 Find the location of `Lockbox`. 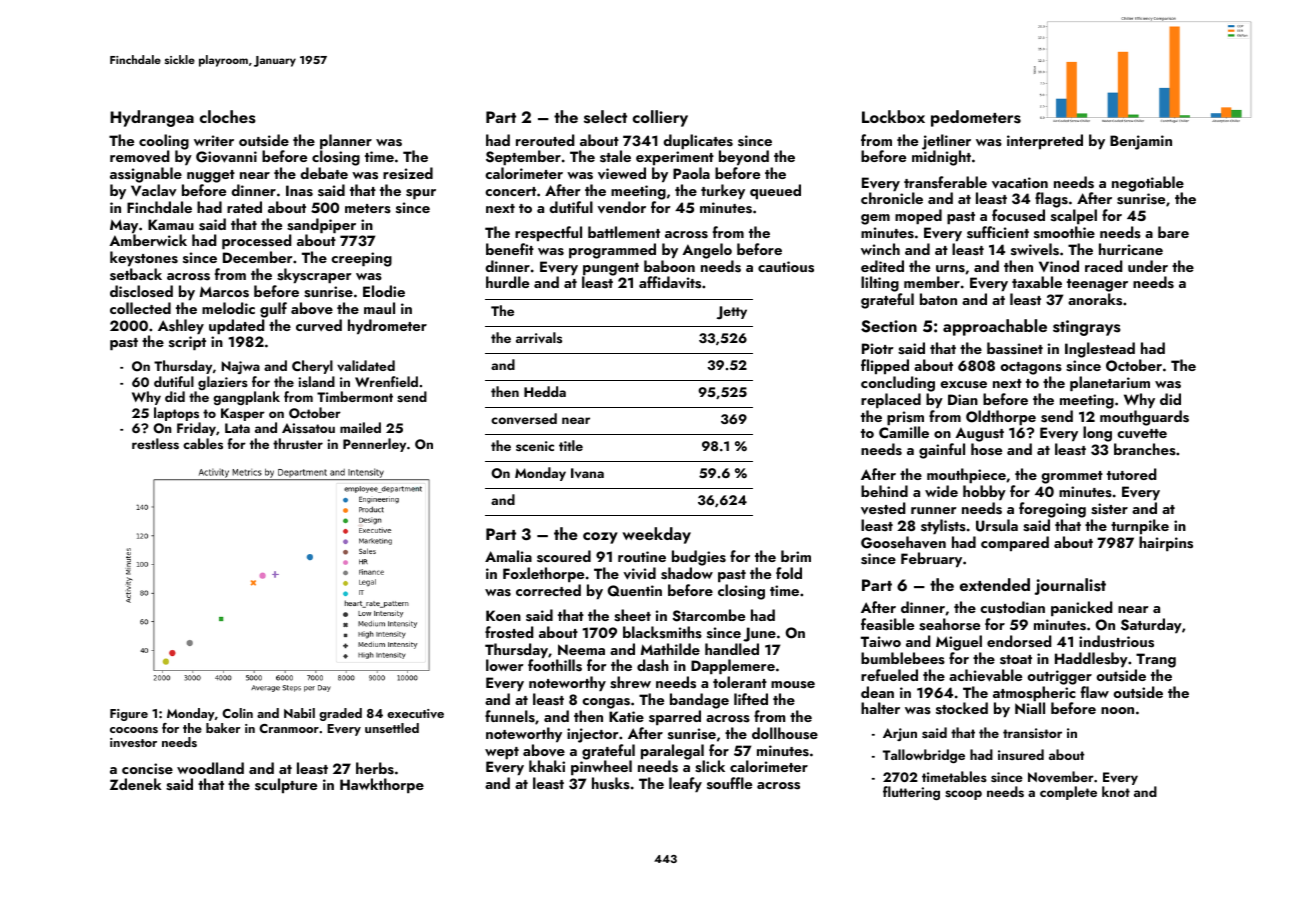

Lockbox is located at coordinates (893, 116).
